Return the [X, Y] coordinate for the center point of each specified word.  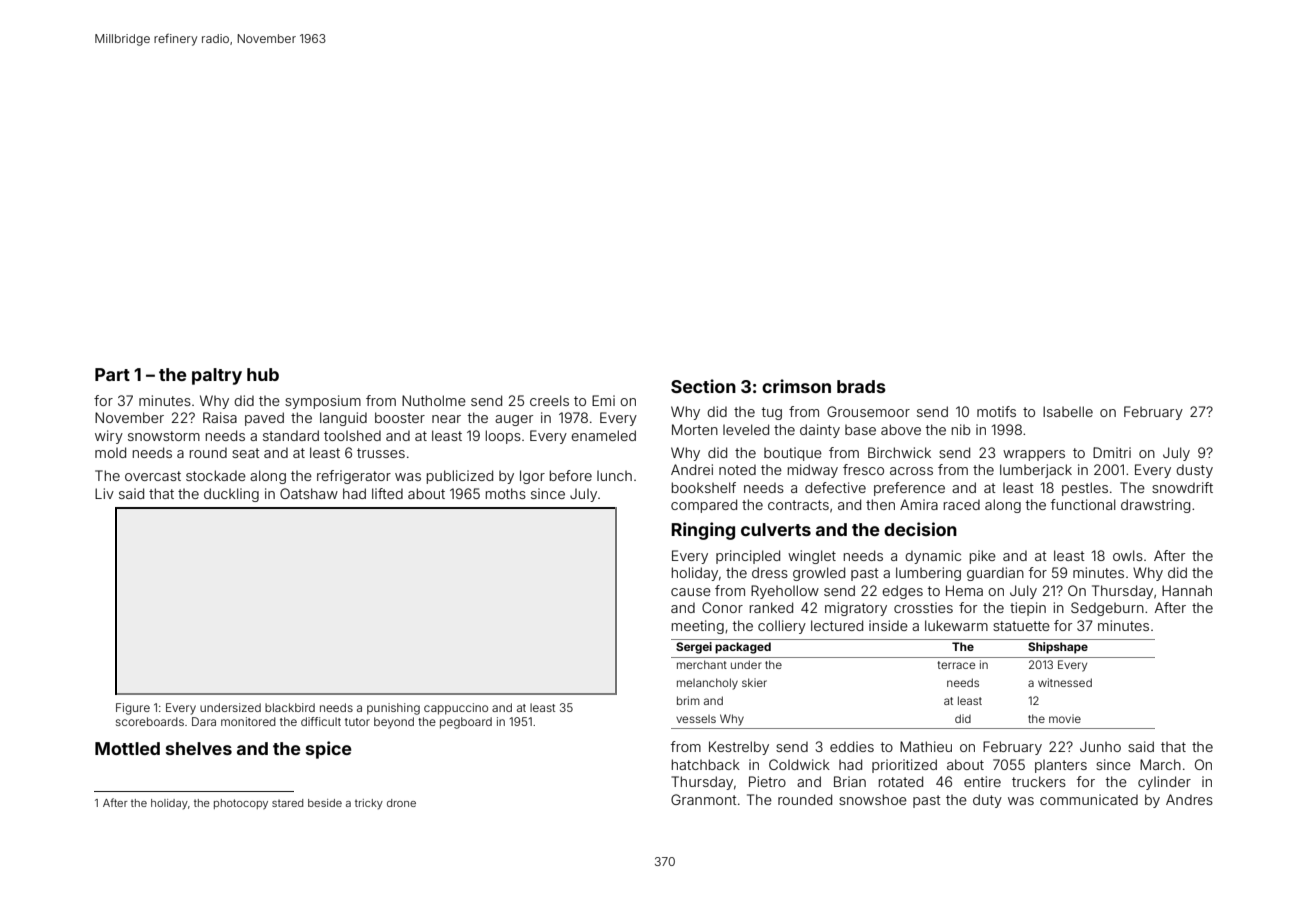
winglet [812, 557]
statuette [1021, 626]
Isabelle [1068, 411]
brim [688, 700]
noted [737, 469]
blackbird [290, 707]
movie [1065, 718]
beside [325, 803]
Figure [133, 709]
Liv [104, 493]
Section [703, 386]
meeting [698, 627]
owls [1128, 555]
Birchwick [899, 452]
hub [263, 374]
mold [110, 452]
